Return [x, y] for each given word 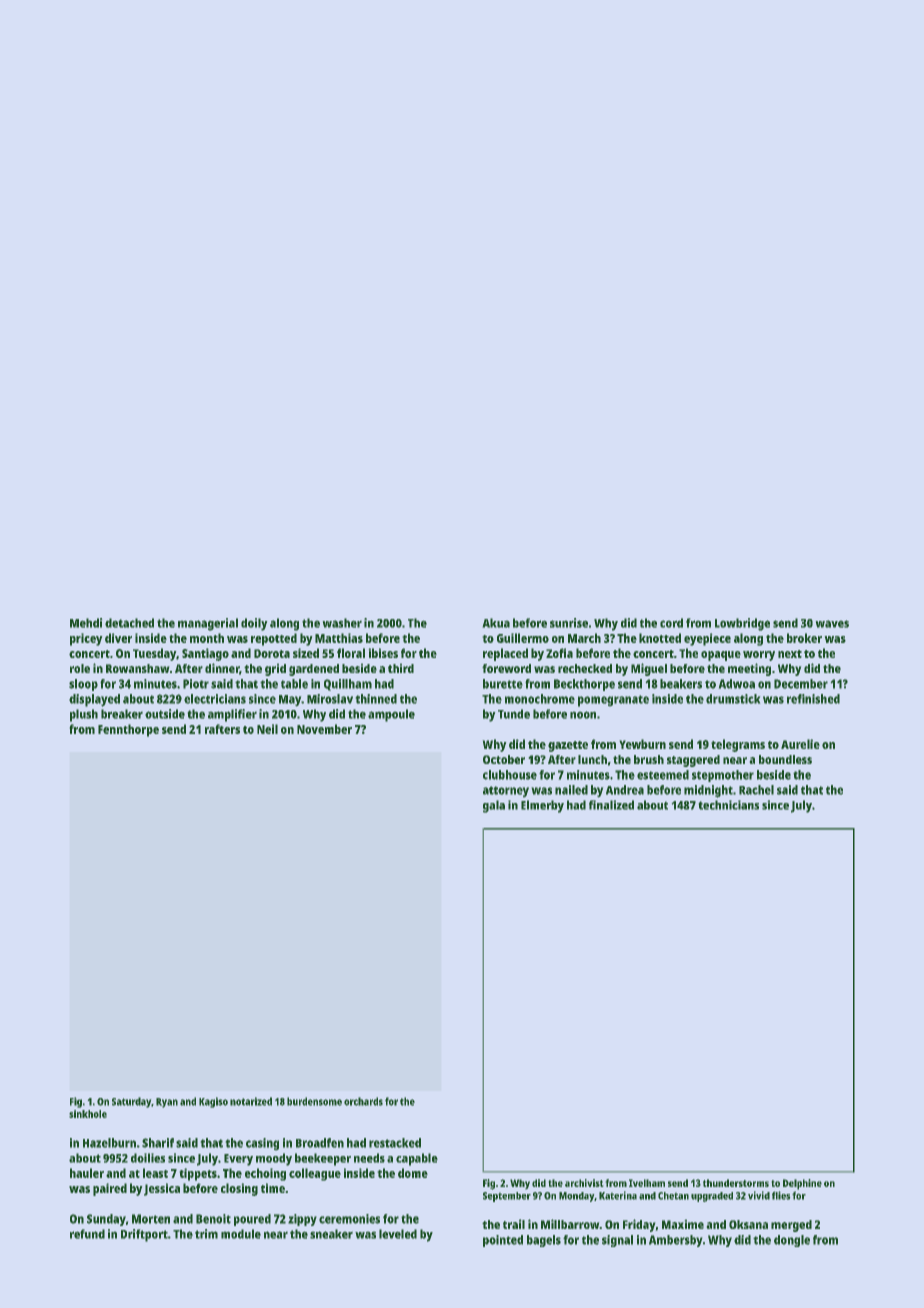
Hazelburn [109, 1143]
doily [254, 624]
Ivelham [647, 1183]
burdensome [314, 1101]
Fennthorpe [128, 730]
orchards [363, 1101]
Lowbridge [742, 624]
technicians [729, 805]
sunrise [569, 623]
